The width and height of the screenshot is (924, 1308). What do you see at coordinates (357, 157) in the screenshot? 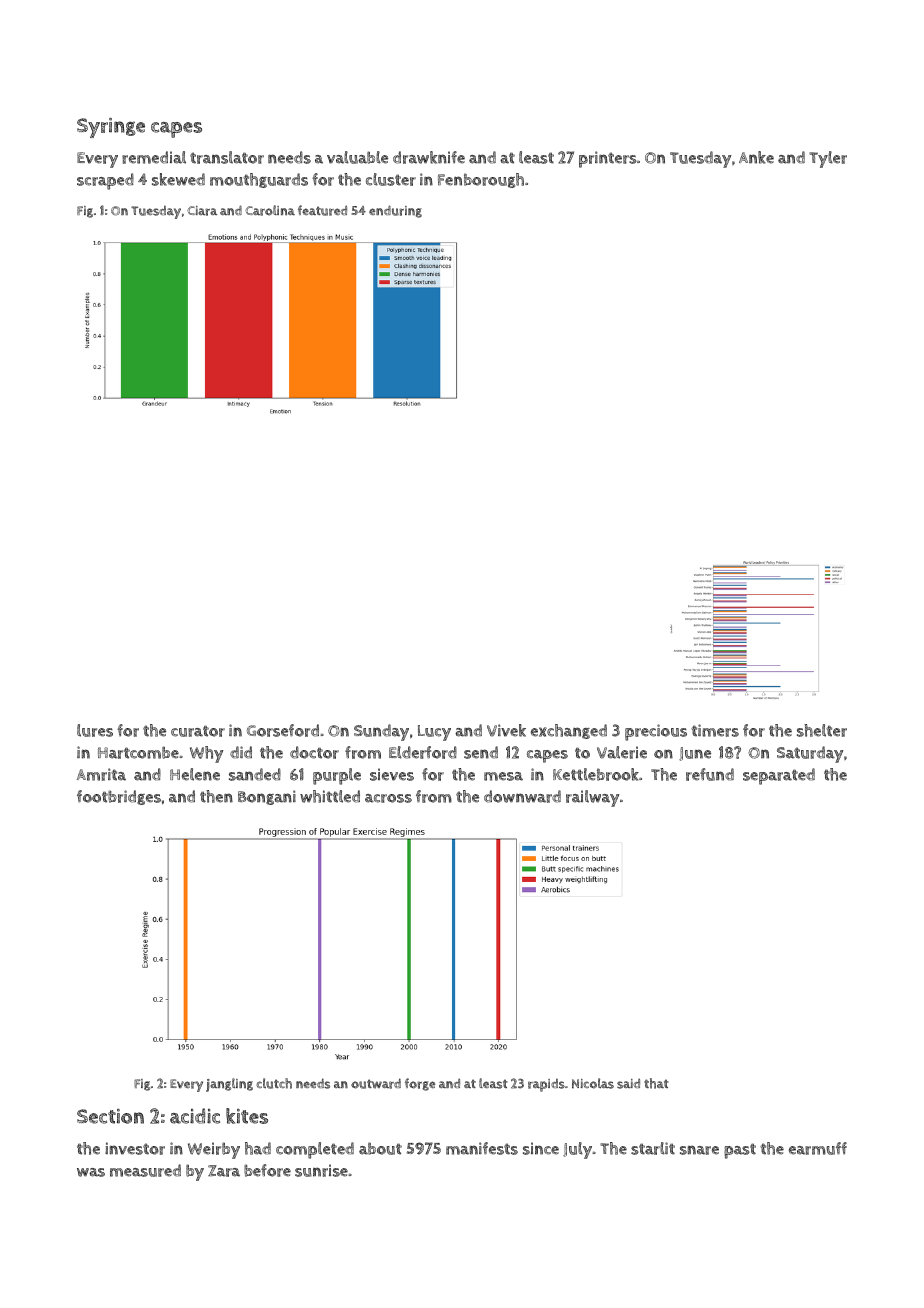
I see `valuable` at bounding box center [357, 157].
